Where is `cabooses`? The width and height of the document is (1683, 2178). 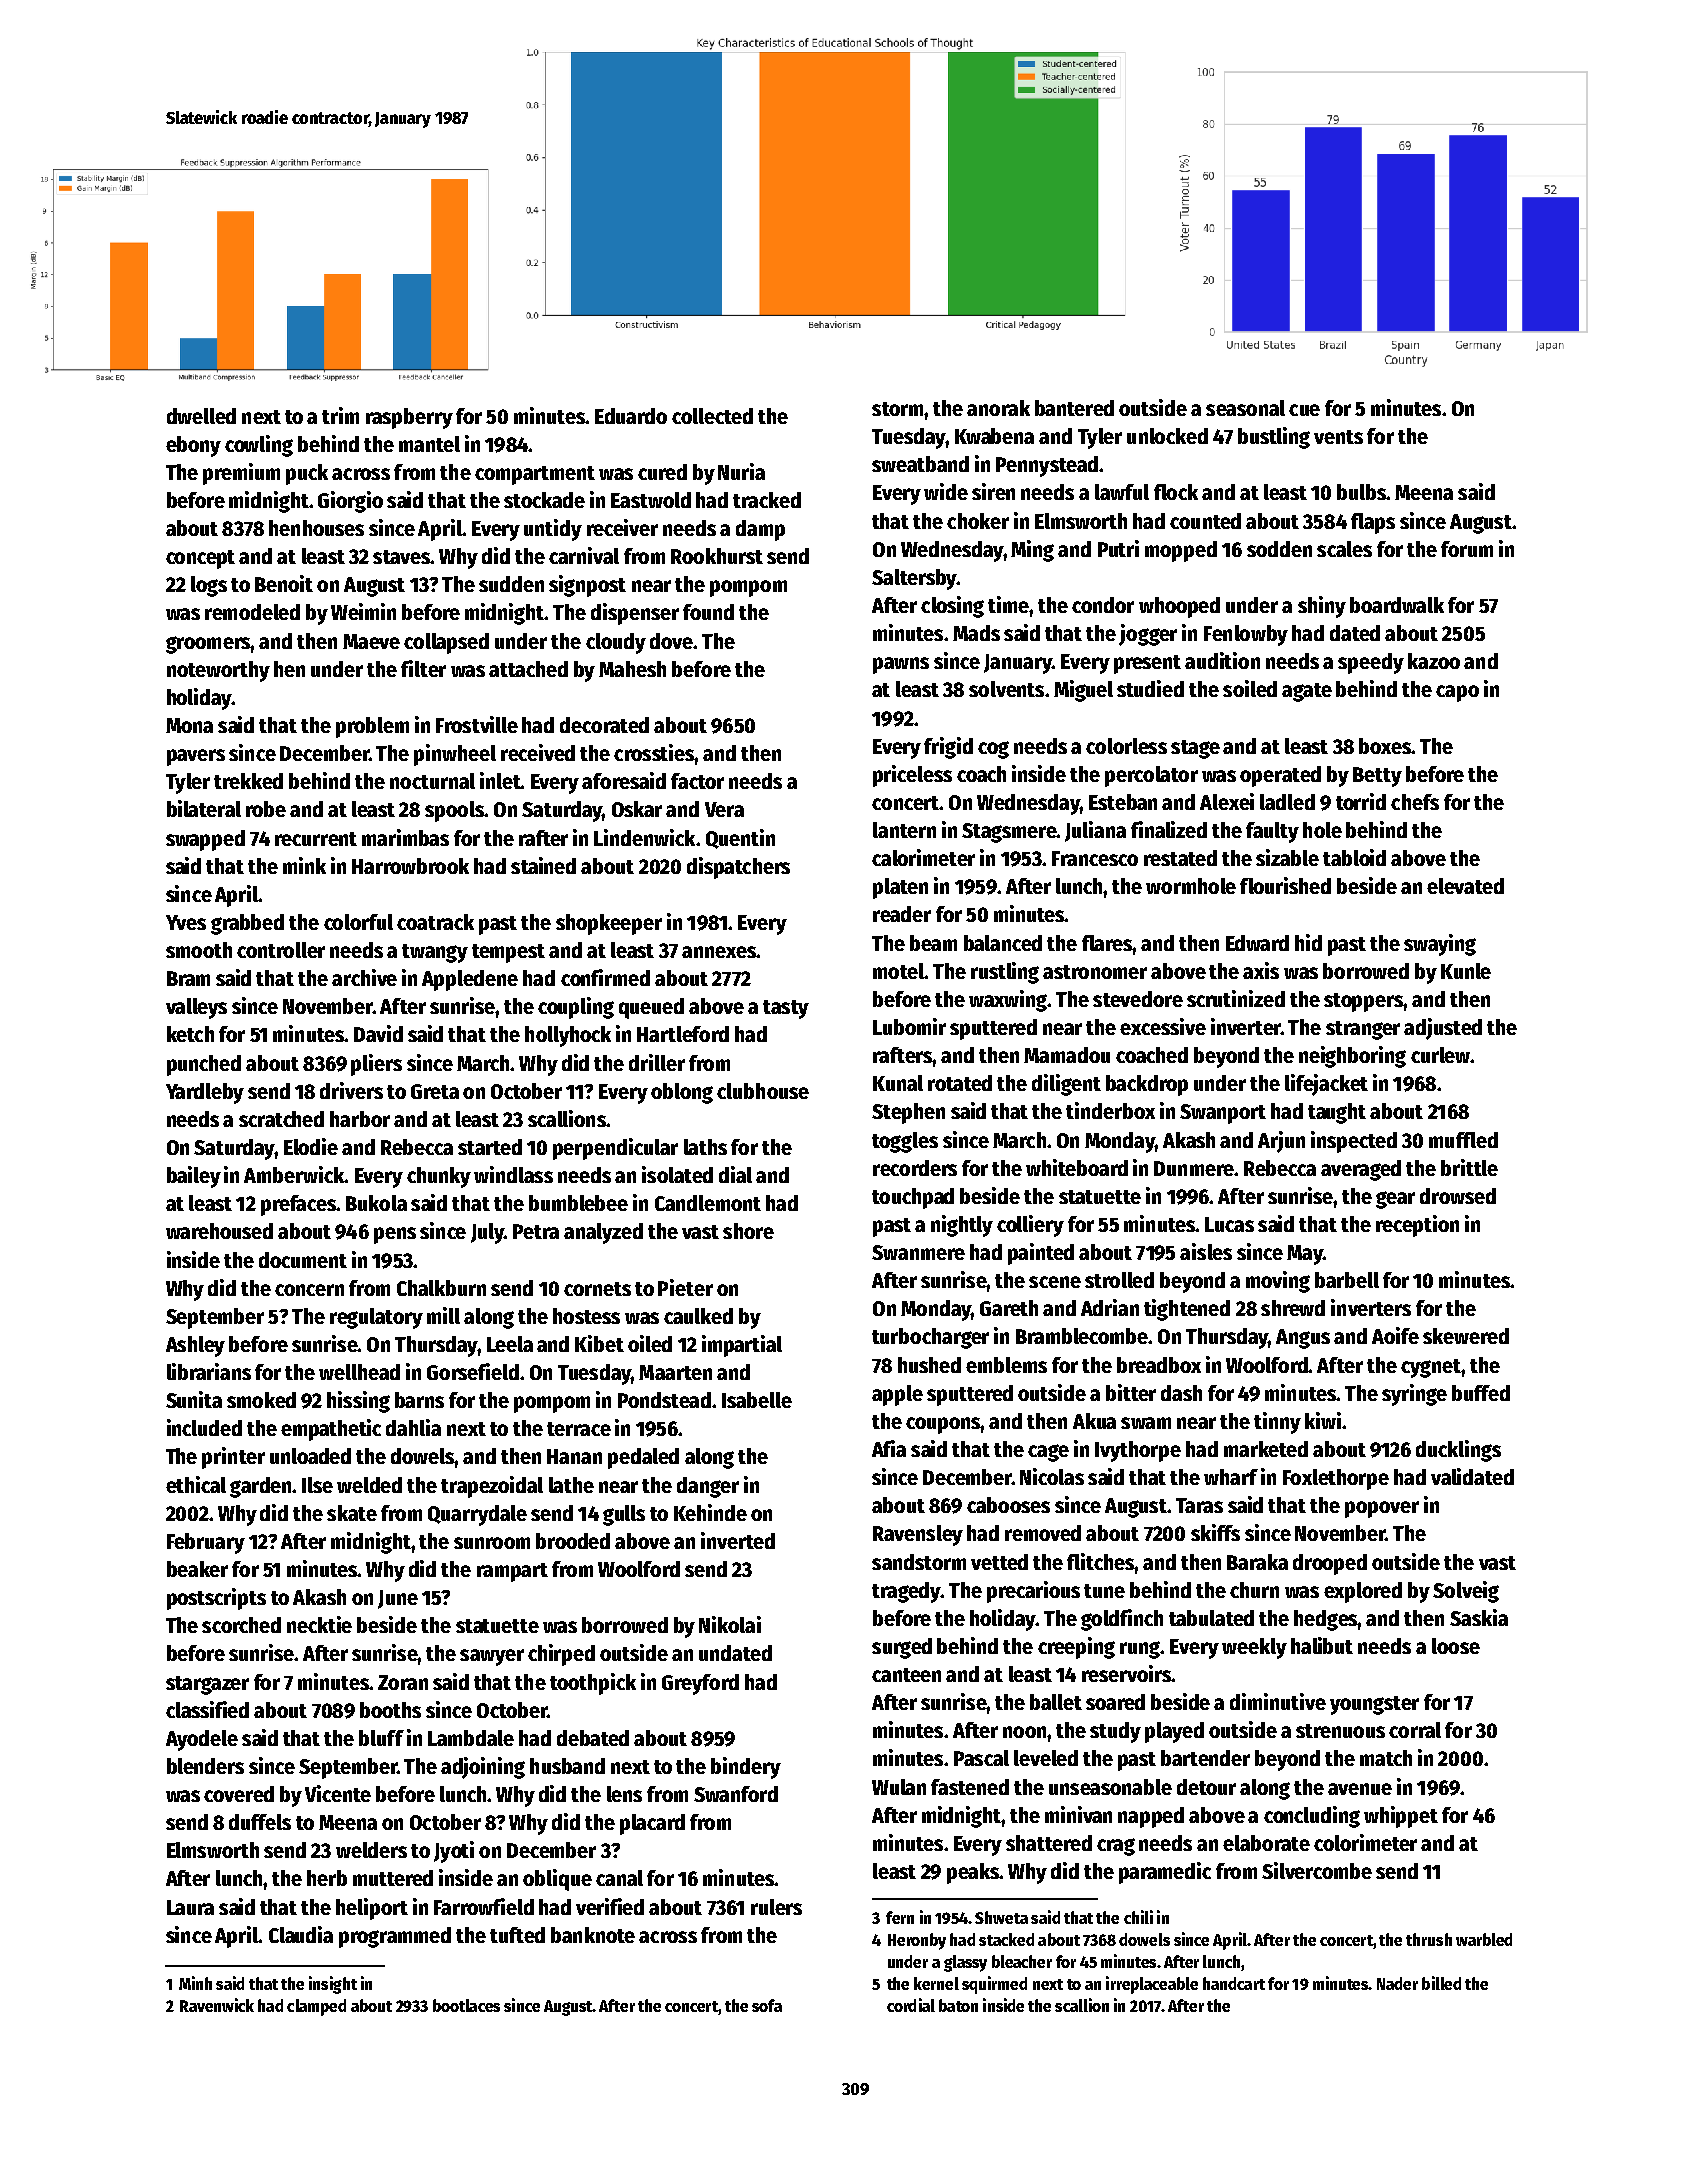 cabooses is located at coordinates (1008, 1505).
